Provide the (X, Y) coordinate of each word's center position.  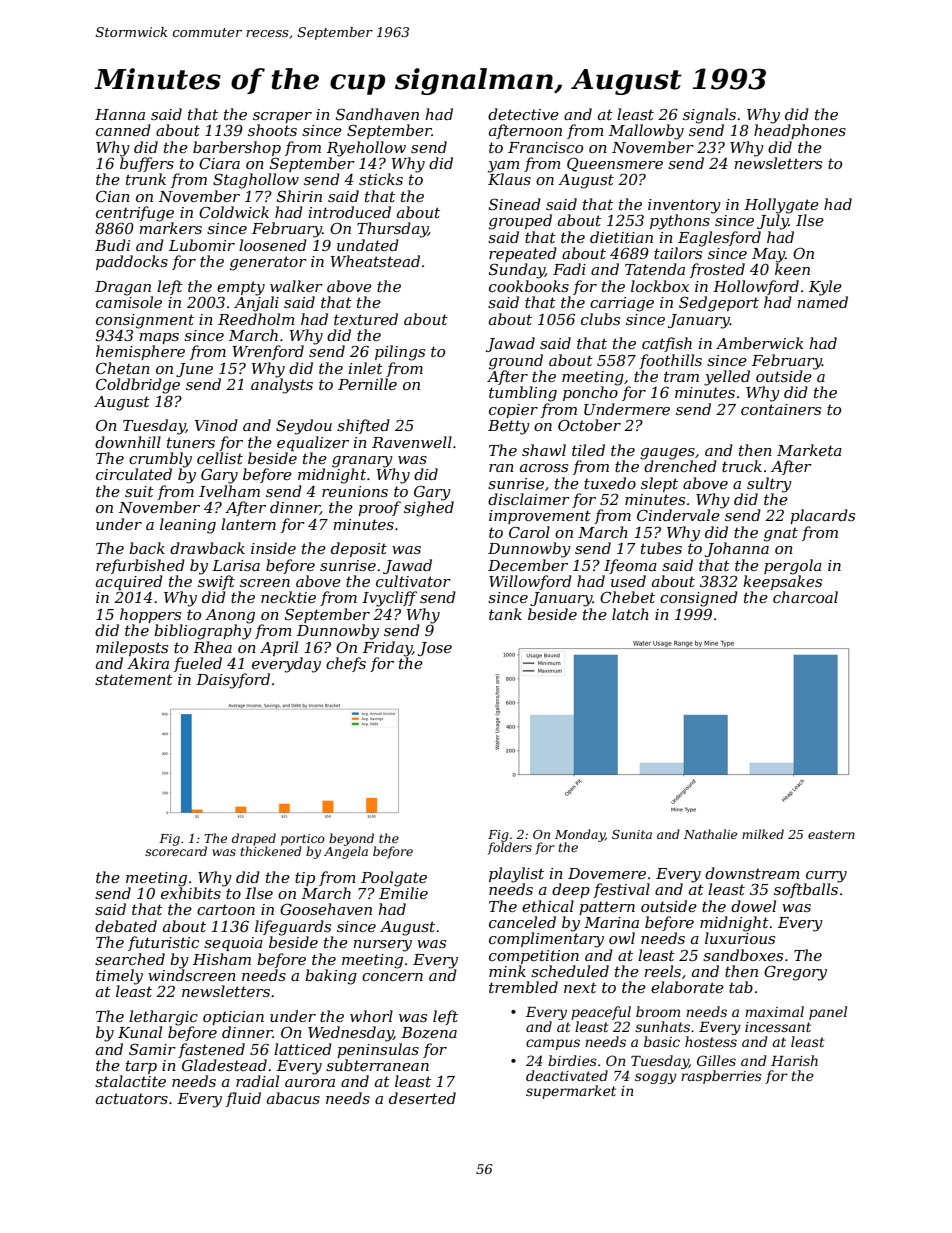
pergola (793, 567)
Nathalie (710, 834)
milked (763, 834)
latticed (303, 1049)
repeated (523, 254)
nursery (382, 946)
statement (134, 679)
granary (362, 462)
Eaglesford (719, 239)
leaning (188, 526)
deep (571, 890)
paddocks (132, 262)
